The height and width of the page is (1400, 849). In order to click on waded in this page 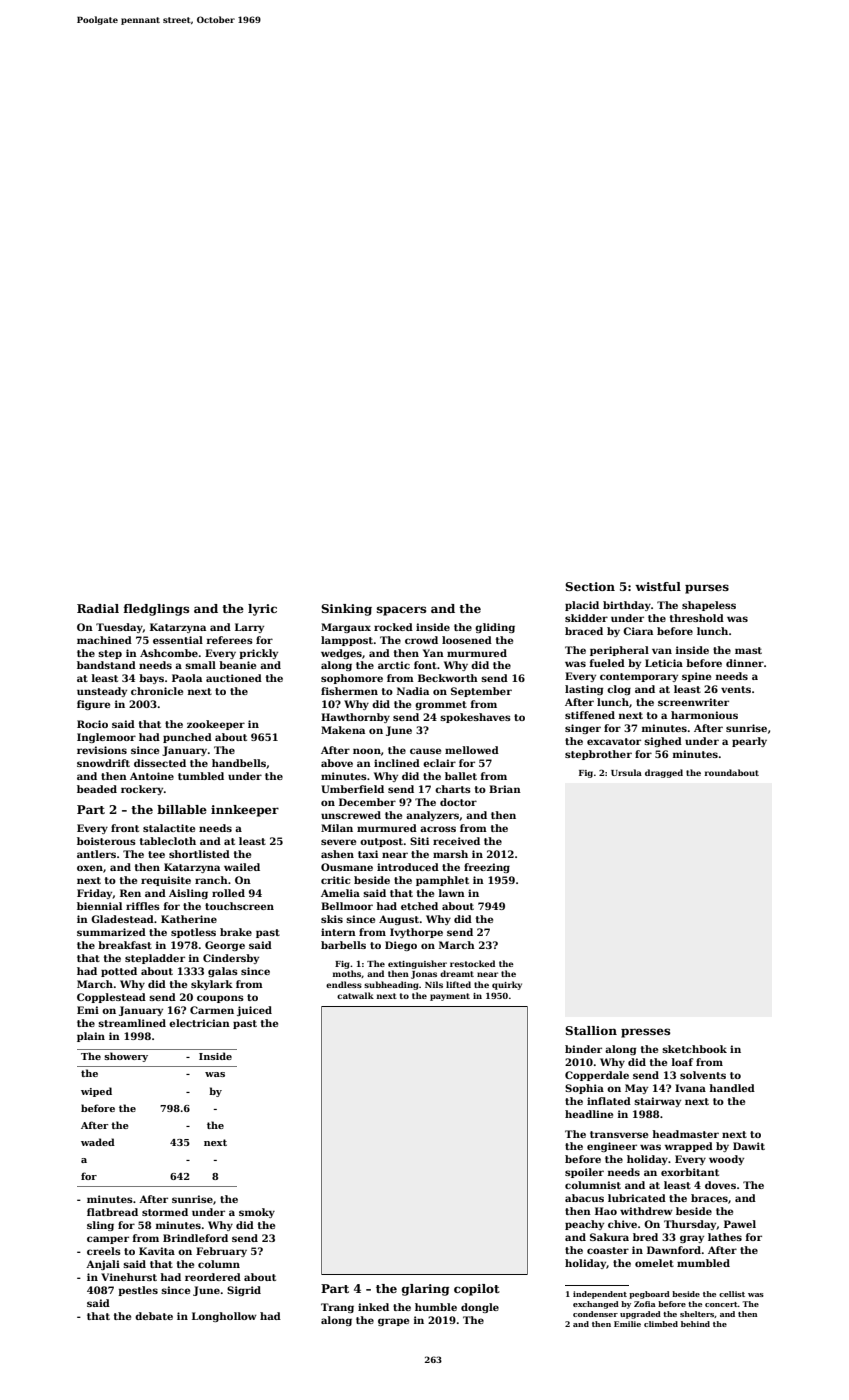, I will do `click(98, 1142)`.
